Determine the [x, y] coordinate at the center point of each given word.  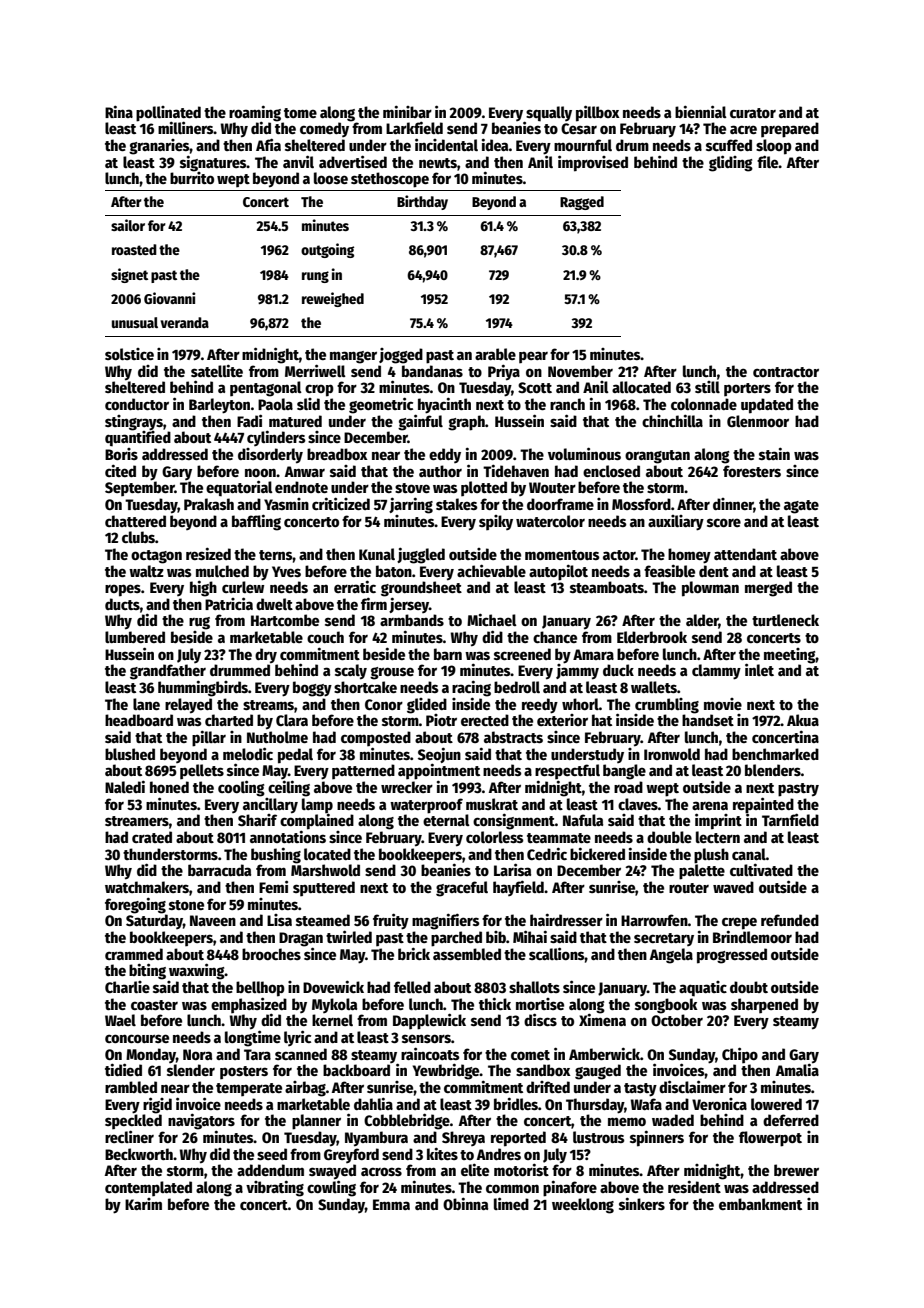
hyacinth [444, 405]
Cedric [547, 853]
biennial [701, 111]
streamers [137, 821]
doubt [749, 987]
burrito [192, 178]
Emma [391, 1204]
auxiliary [676, 523]
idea [495, 144]
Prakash [209, 504]
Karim [143, 1204]
